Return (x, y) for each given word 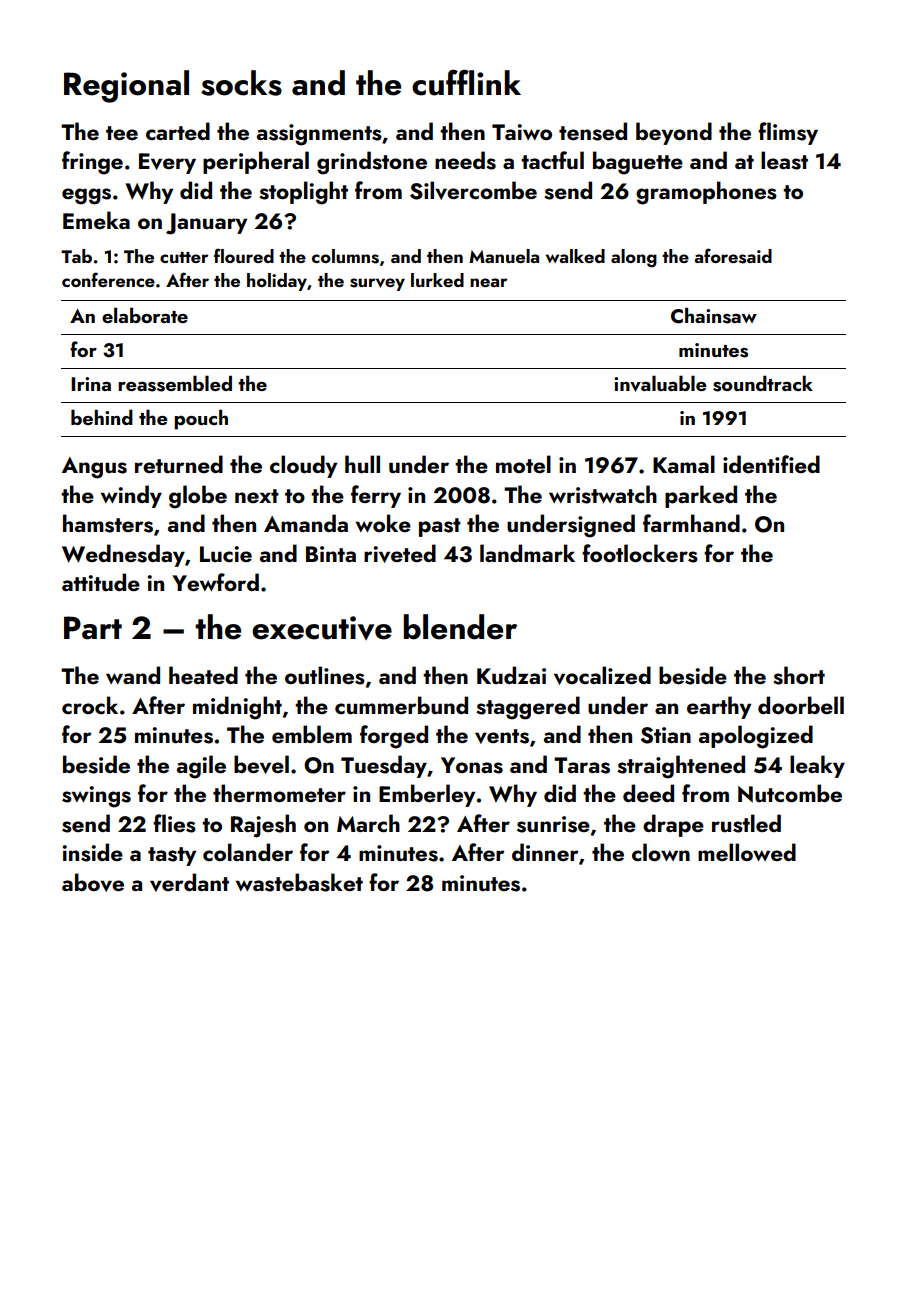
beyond (674, 133)
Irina (91, 384)
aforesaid (733, 256)
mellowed (747, 852)
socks (241, 83)
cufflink (466, 82)
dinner (545, 852)
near (488, 282)
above (93, 882)
